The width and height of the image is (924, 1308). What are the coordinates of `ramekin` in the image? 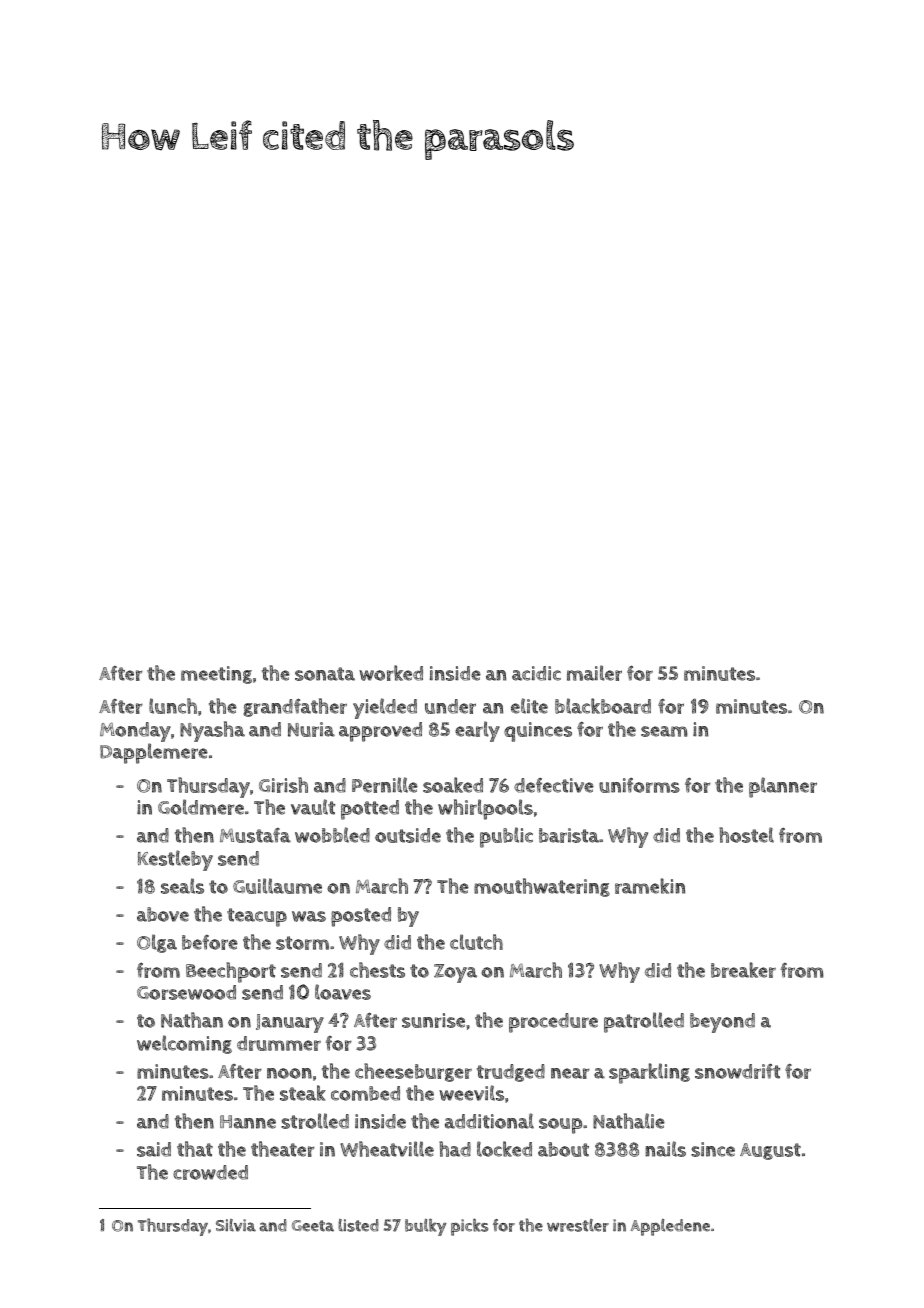 It's located at (650, 886).
